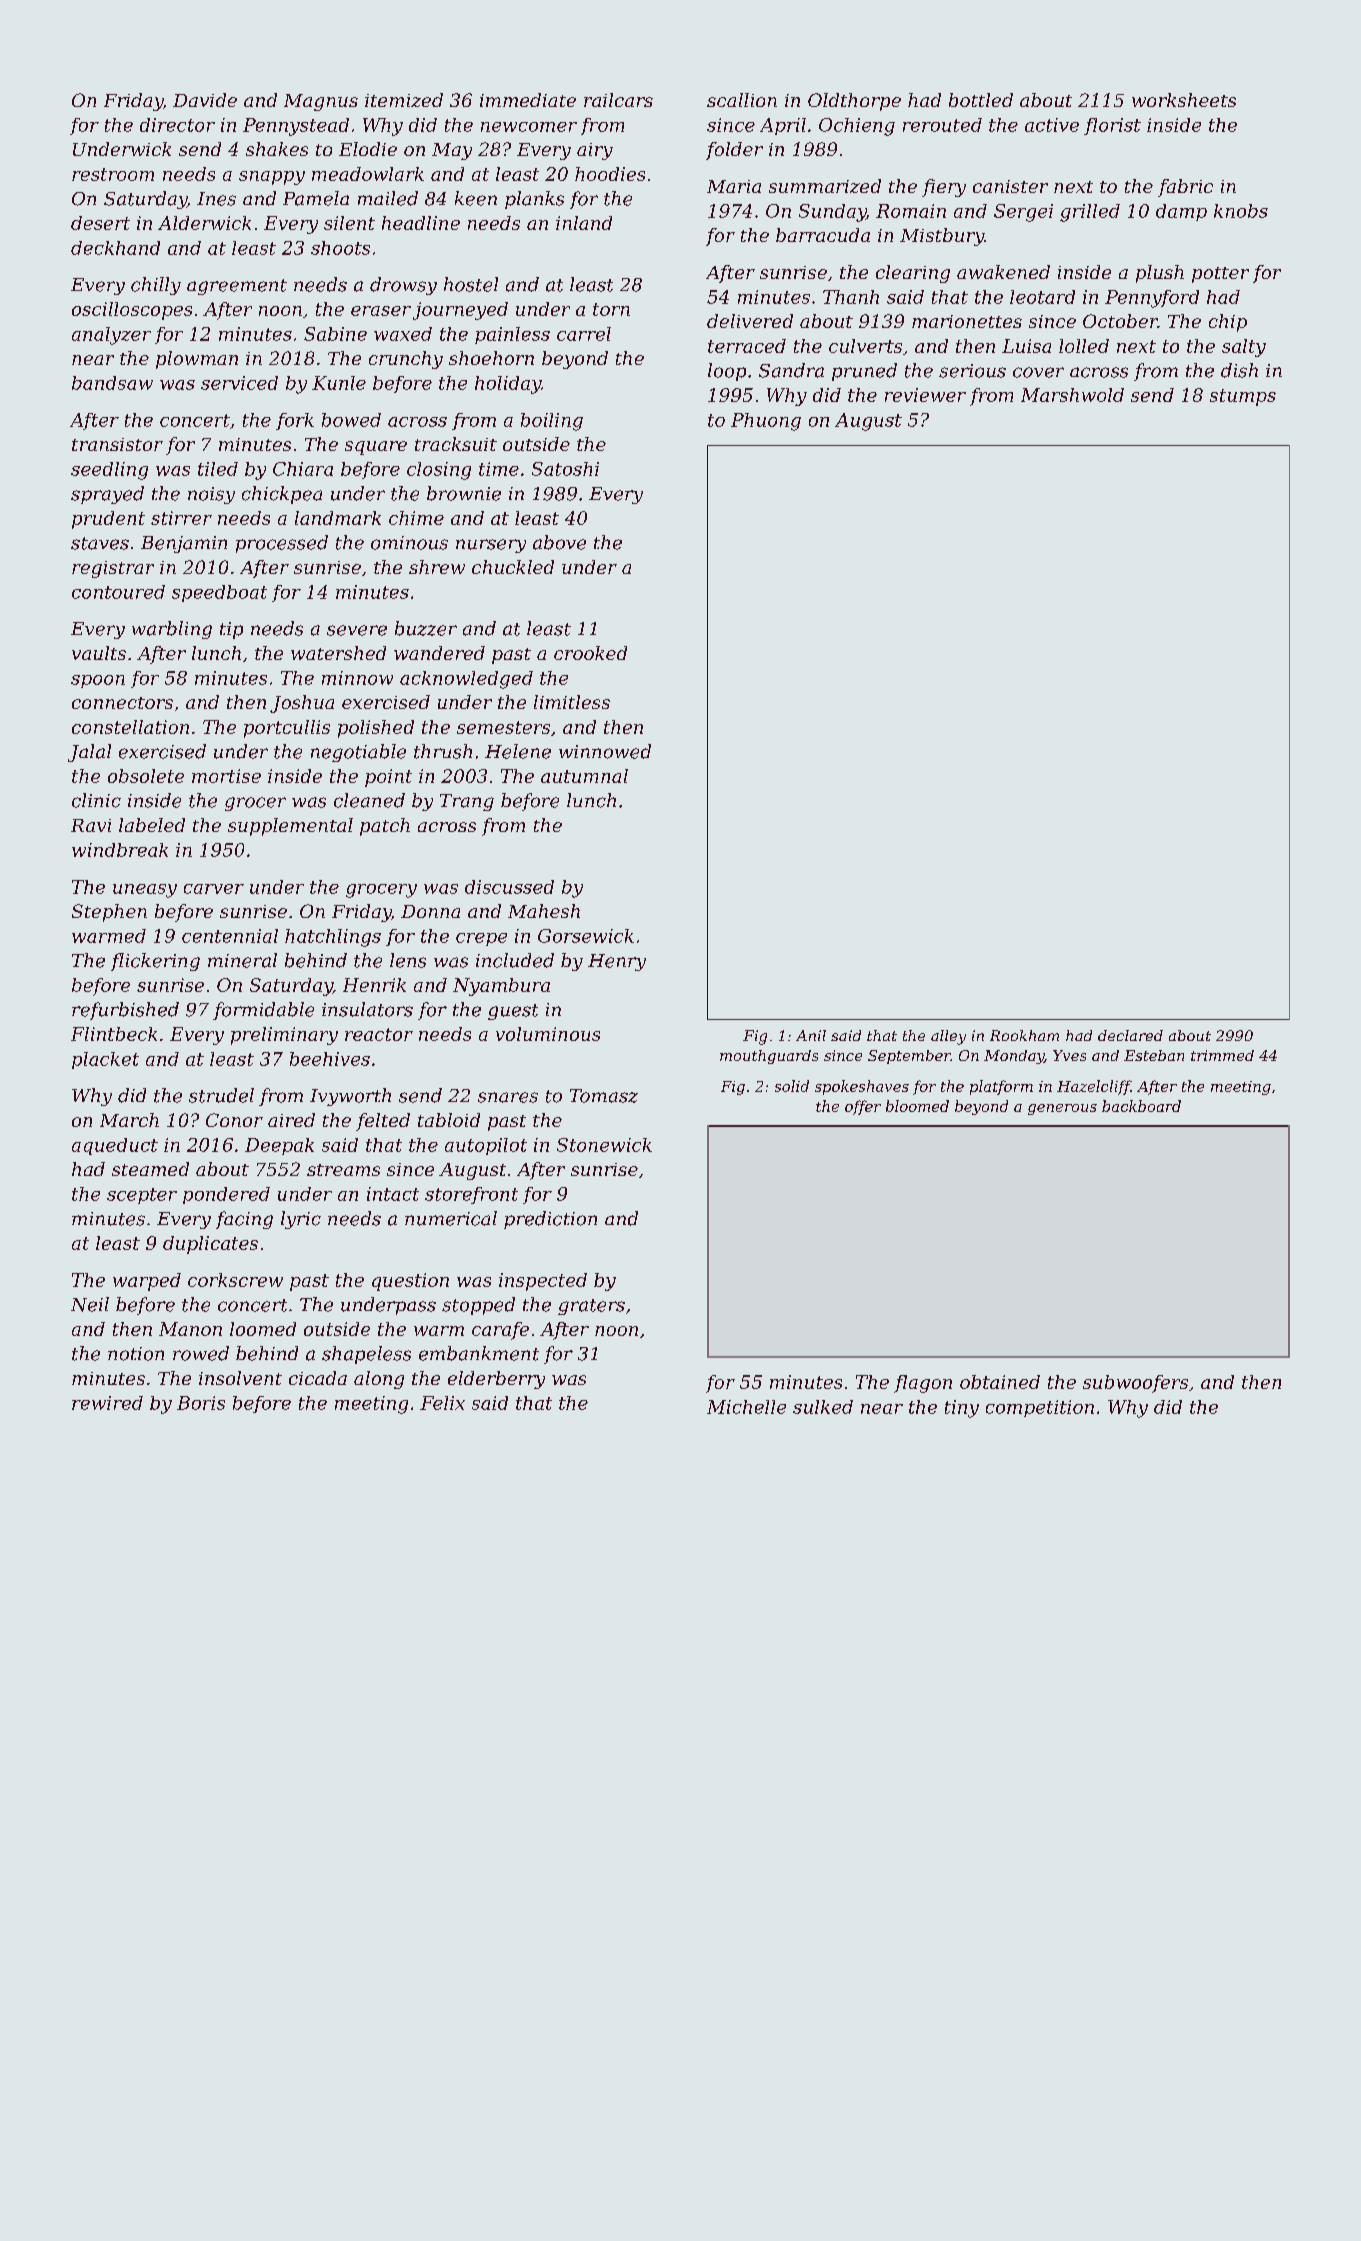 The image size is (1361, 2241). What do you see at coordinates (544, 911) in the screenshot?
I see `Mahesh` at bounding box center [544, 911].
